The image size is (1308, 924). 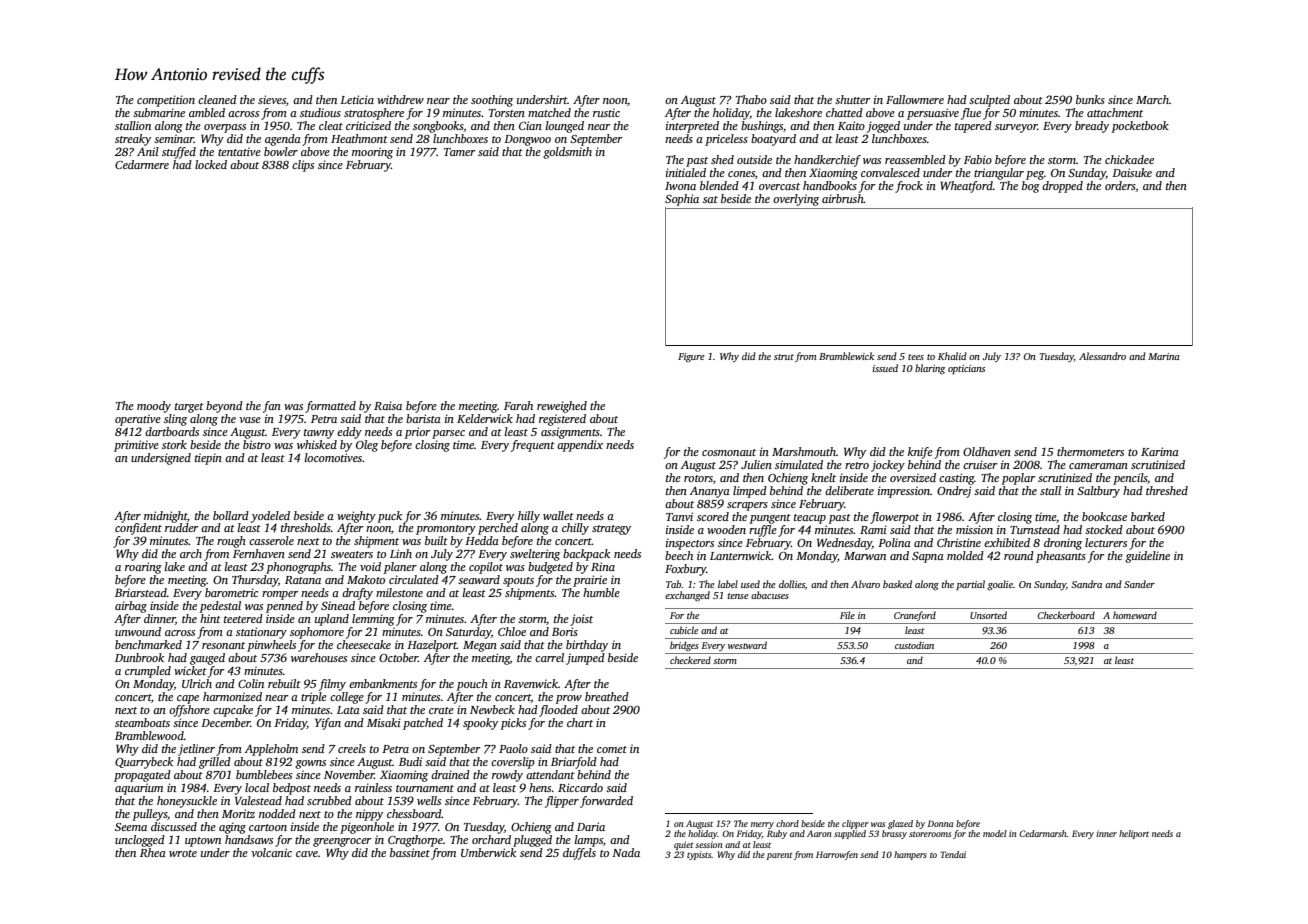 What do you see at coordinates (231, 592) in the document?
I see `barometric` at bounding box center [231, 592].
